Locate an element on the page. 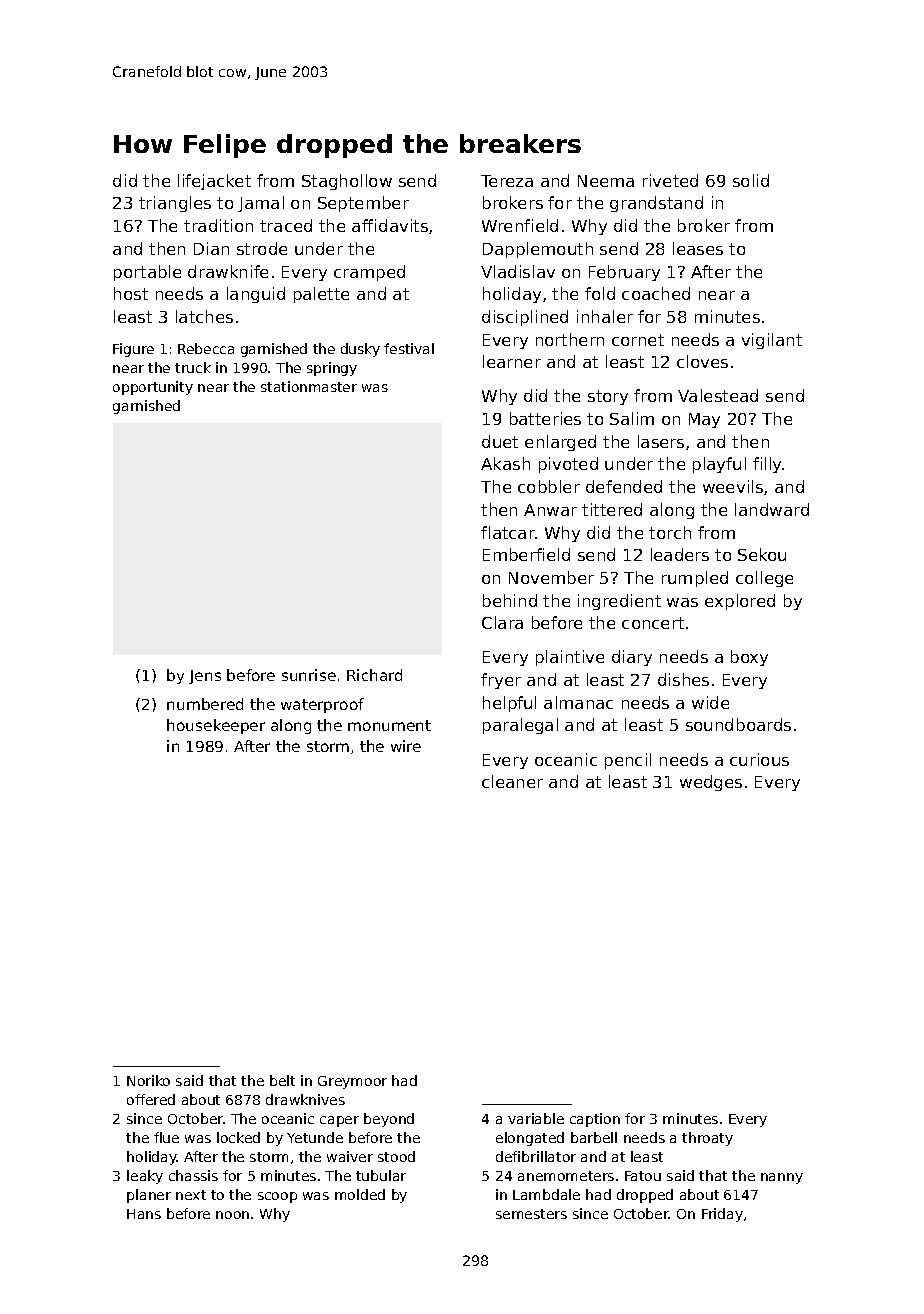 This page has width=924, height=1314. housekeeper is located at coordinates (216, 726).
